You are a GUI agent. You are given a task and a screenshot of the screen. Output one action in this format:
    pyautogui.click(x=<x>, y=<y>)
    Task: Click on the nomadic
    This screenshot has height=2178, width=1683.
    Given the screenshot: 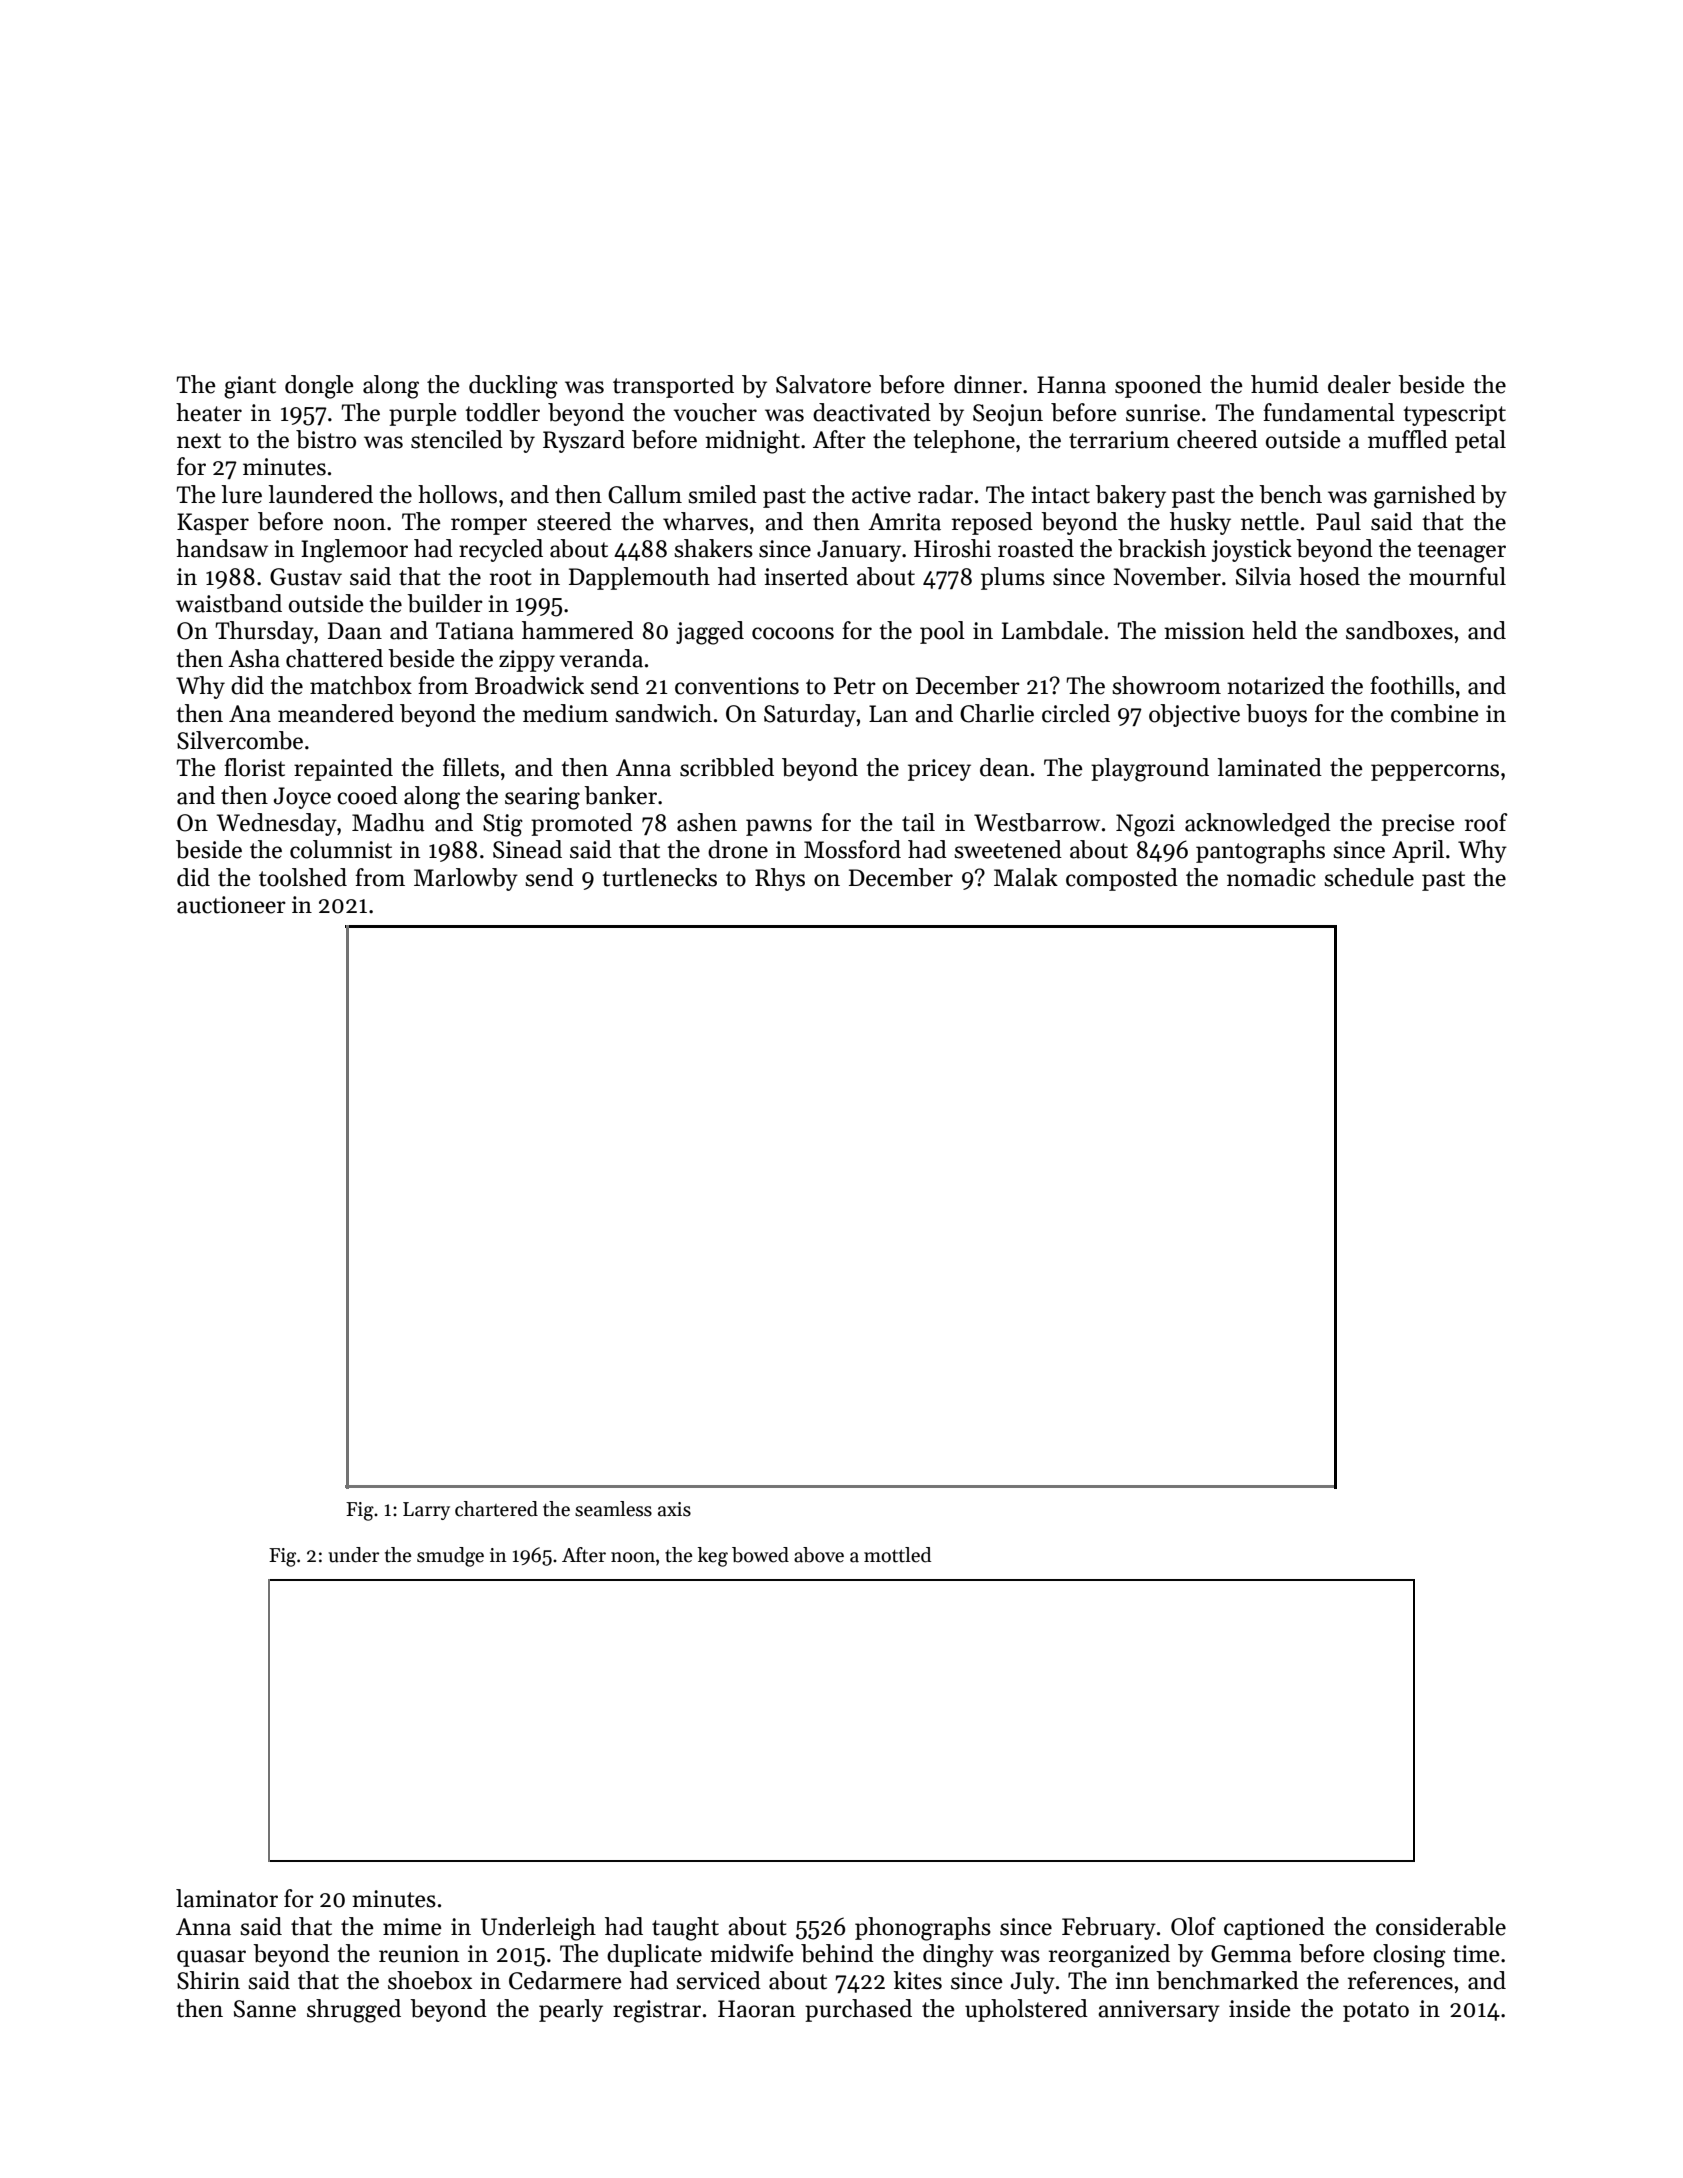 What is the action you would take?
    pyautogui.click(x=1271, y=877)
